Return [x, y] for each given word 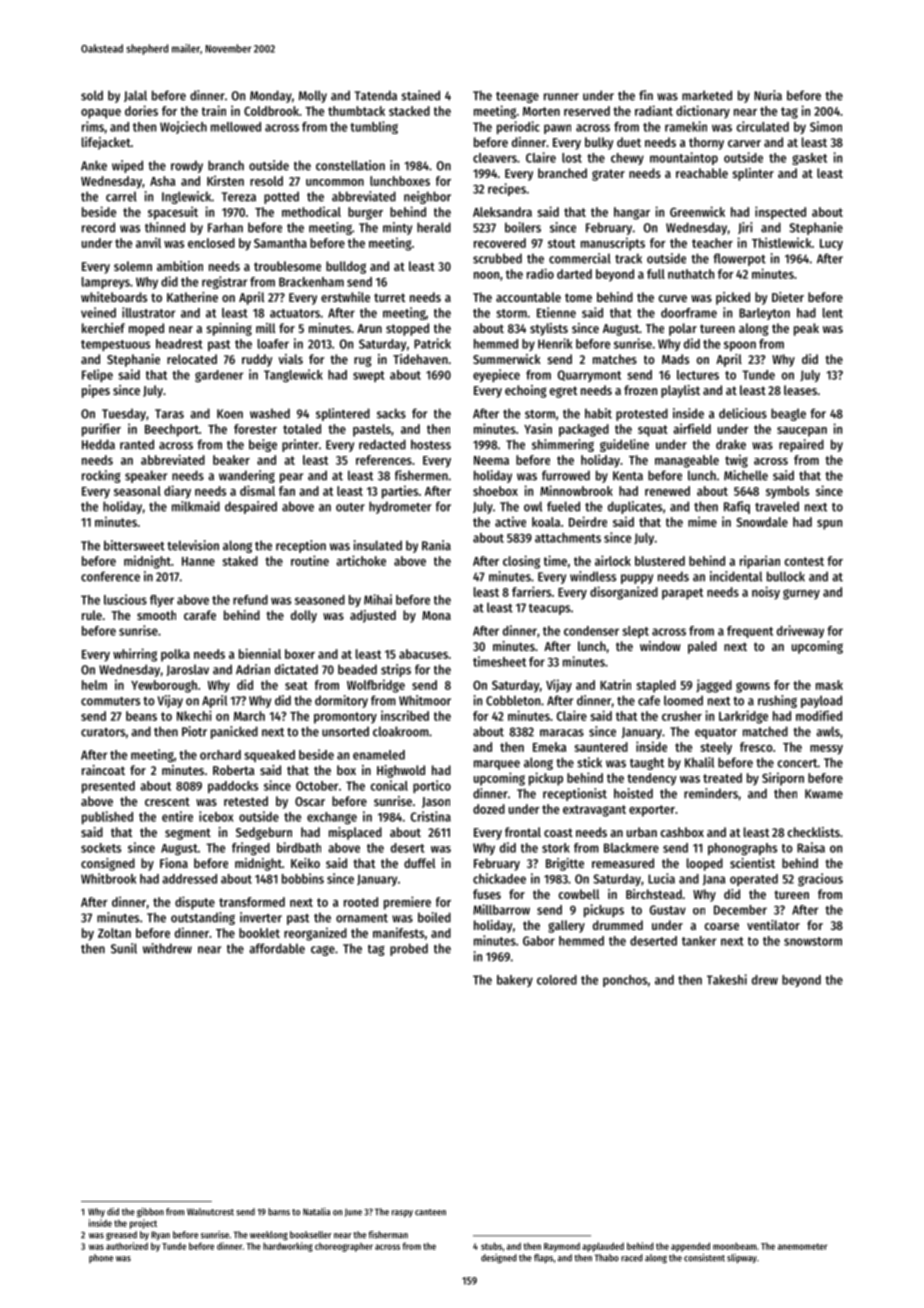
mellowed [236, 127]
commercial [580, 258]
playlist [680, 391]
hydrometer [400, 507]
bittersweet [134, 545]
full [656, 274]
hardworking [288, 1247]
